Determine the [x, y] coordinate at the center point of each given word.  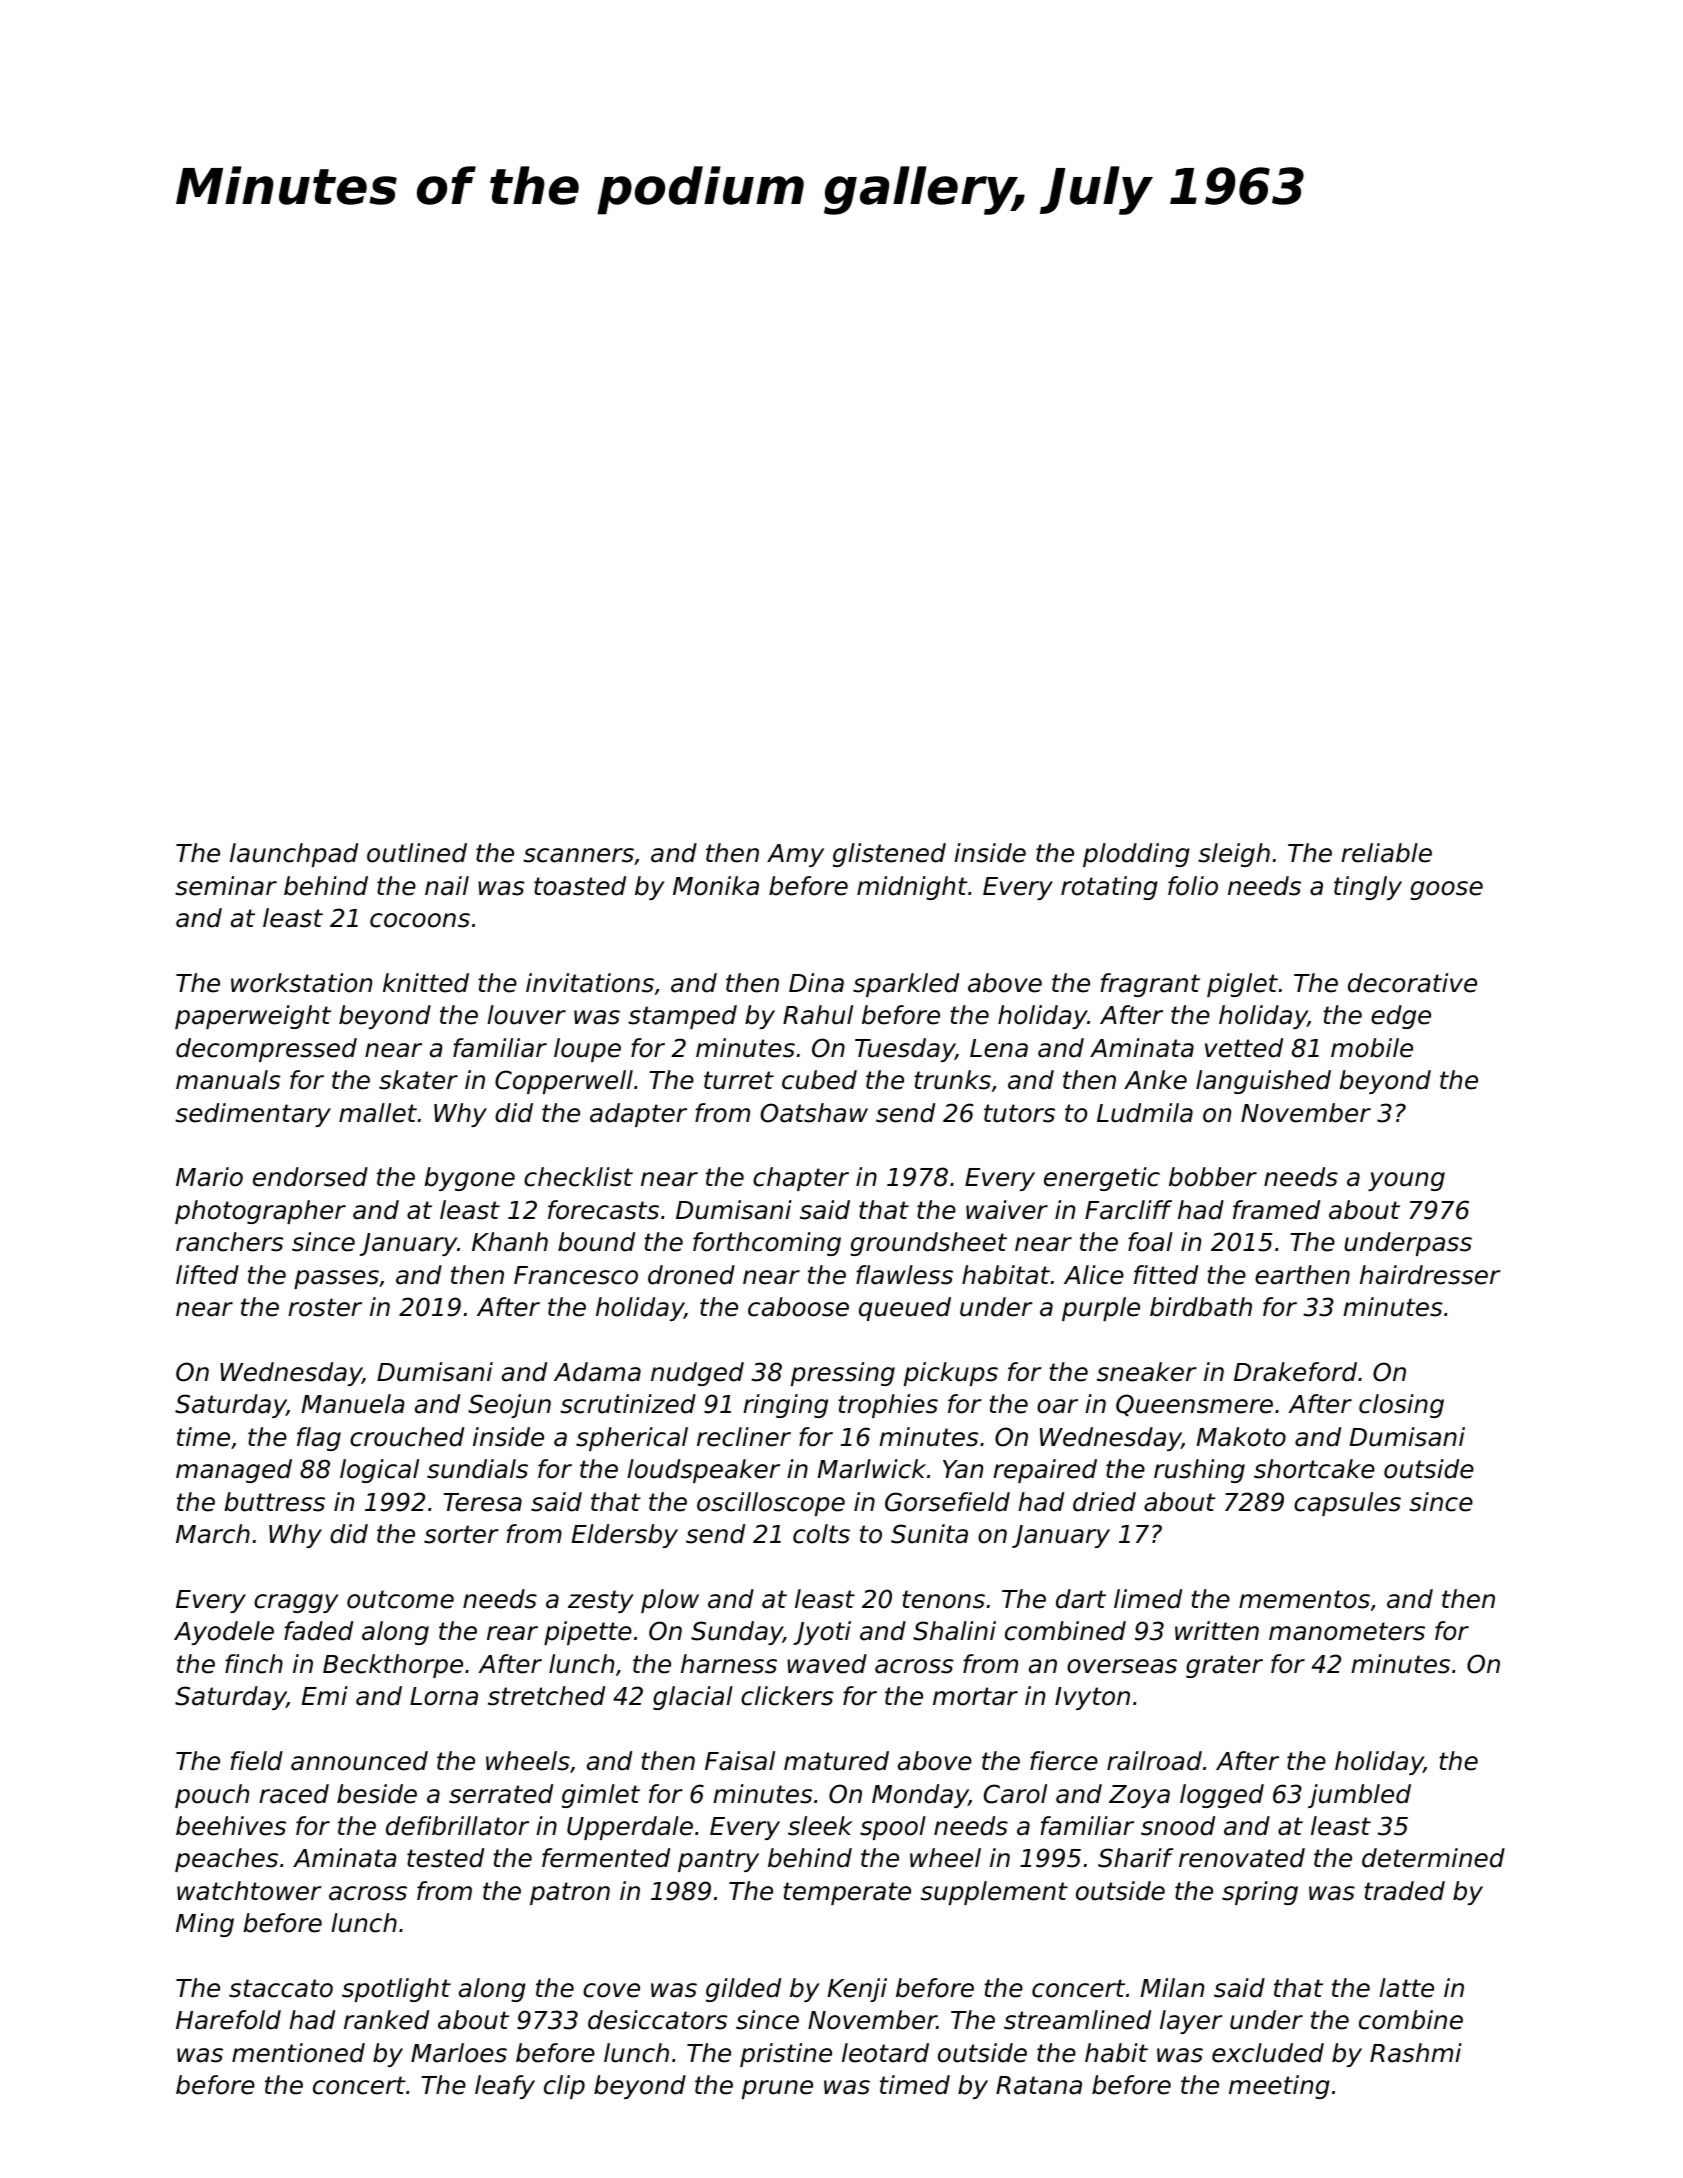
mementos [1304, 1599]
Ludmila [1145, 1113]
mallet [378, 1113]
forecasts [603, 1210]
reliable [1386, 853]
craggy [296, 1603]
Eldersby [625, 1536]
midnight [912, 888]
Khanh [510, 1242]
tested [445, 1858]
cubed [819, 1080]
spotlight [396, 1990]
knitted [426, 983]
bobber [1213, 1177]
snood [1178, 1826]
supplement [994, 1893]
